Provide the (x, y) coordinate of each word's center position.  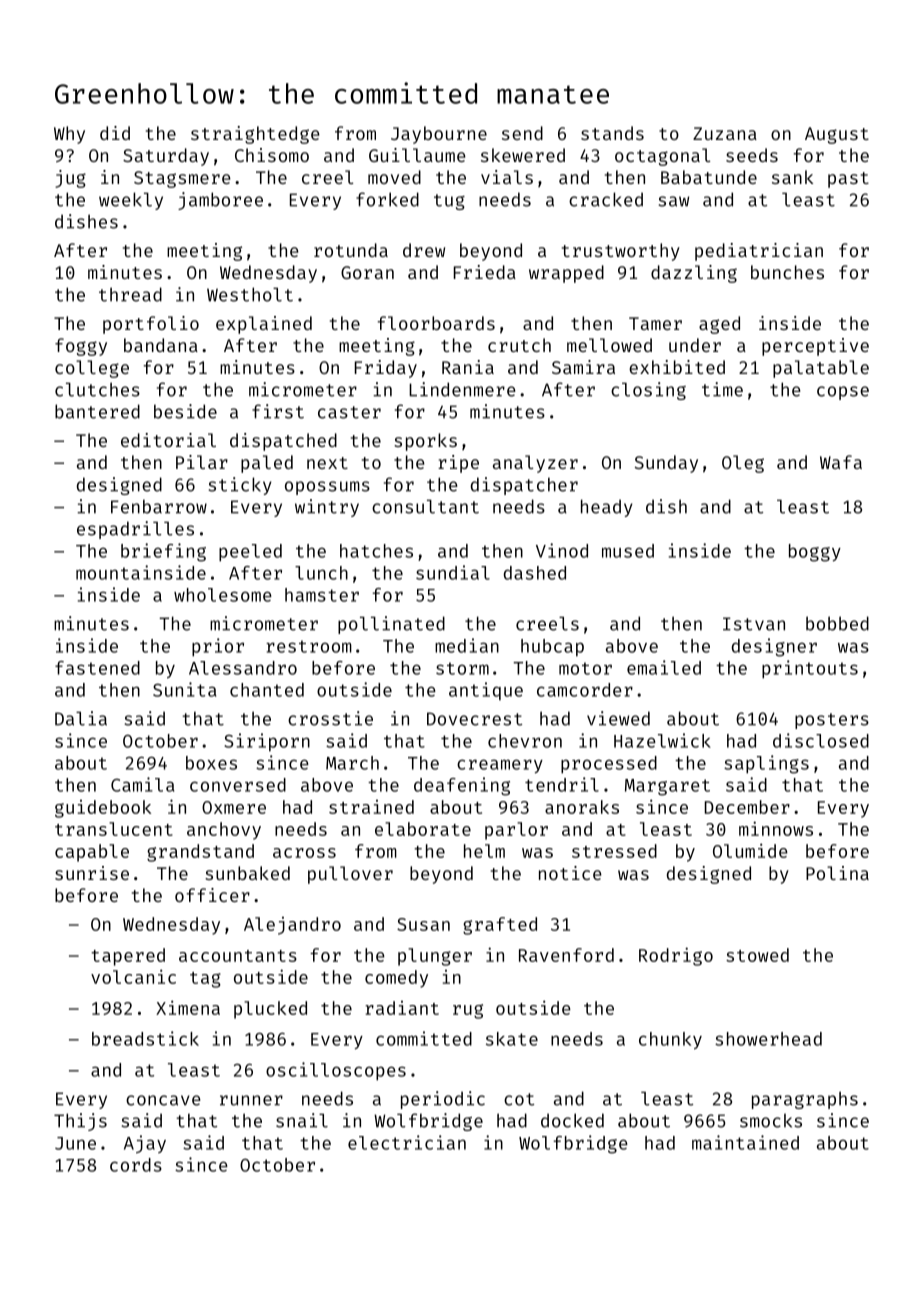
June (75, 1143)
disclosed (821, 740)
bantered (97, 411)
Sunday (666, 464)
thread (130, 294)
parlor (516, 831)
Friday (386, 369)
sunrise (92, 873)
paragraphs (805, 1100)
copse (843, 393)
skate (512, 1039)
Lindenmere (462, 389)
